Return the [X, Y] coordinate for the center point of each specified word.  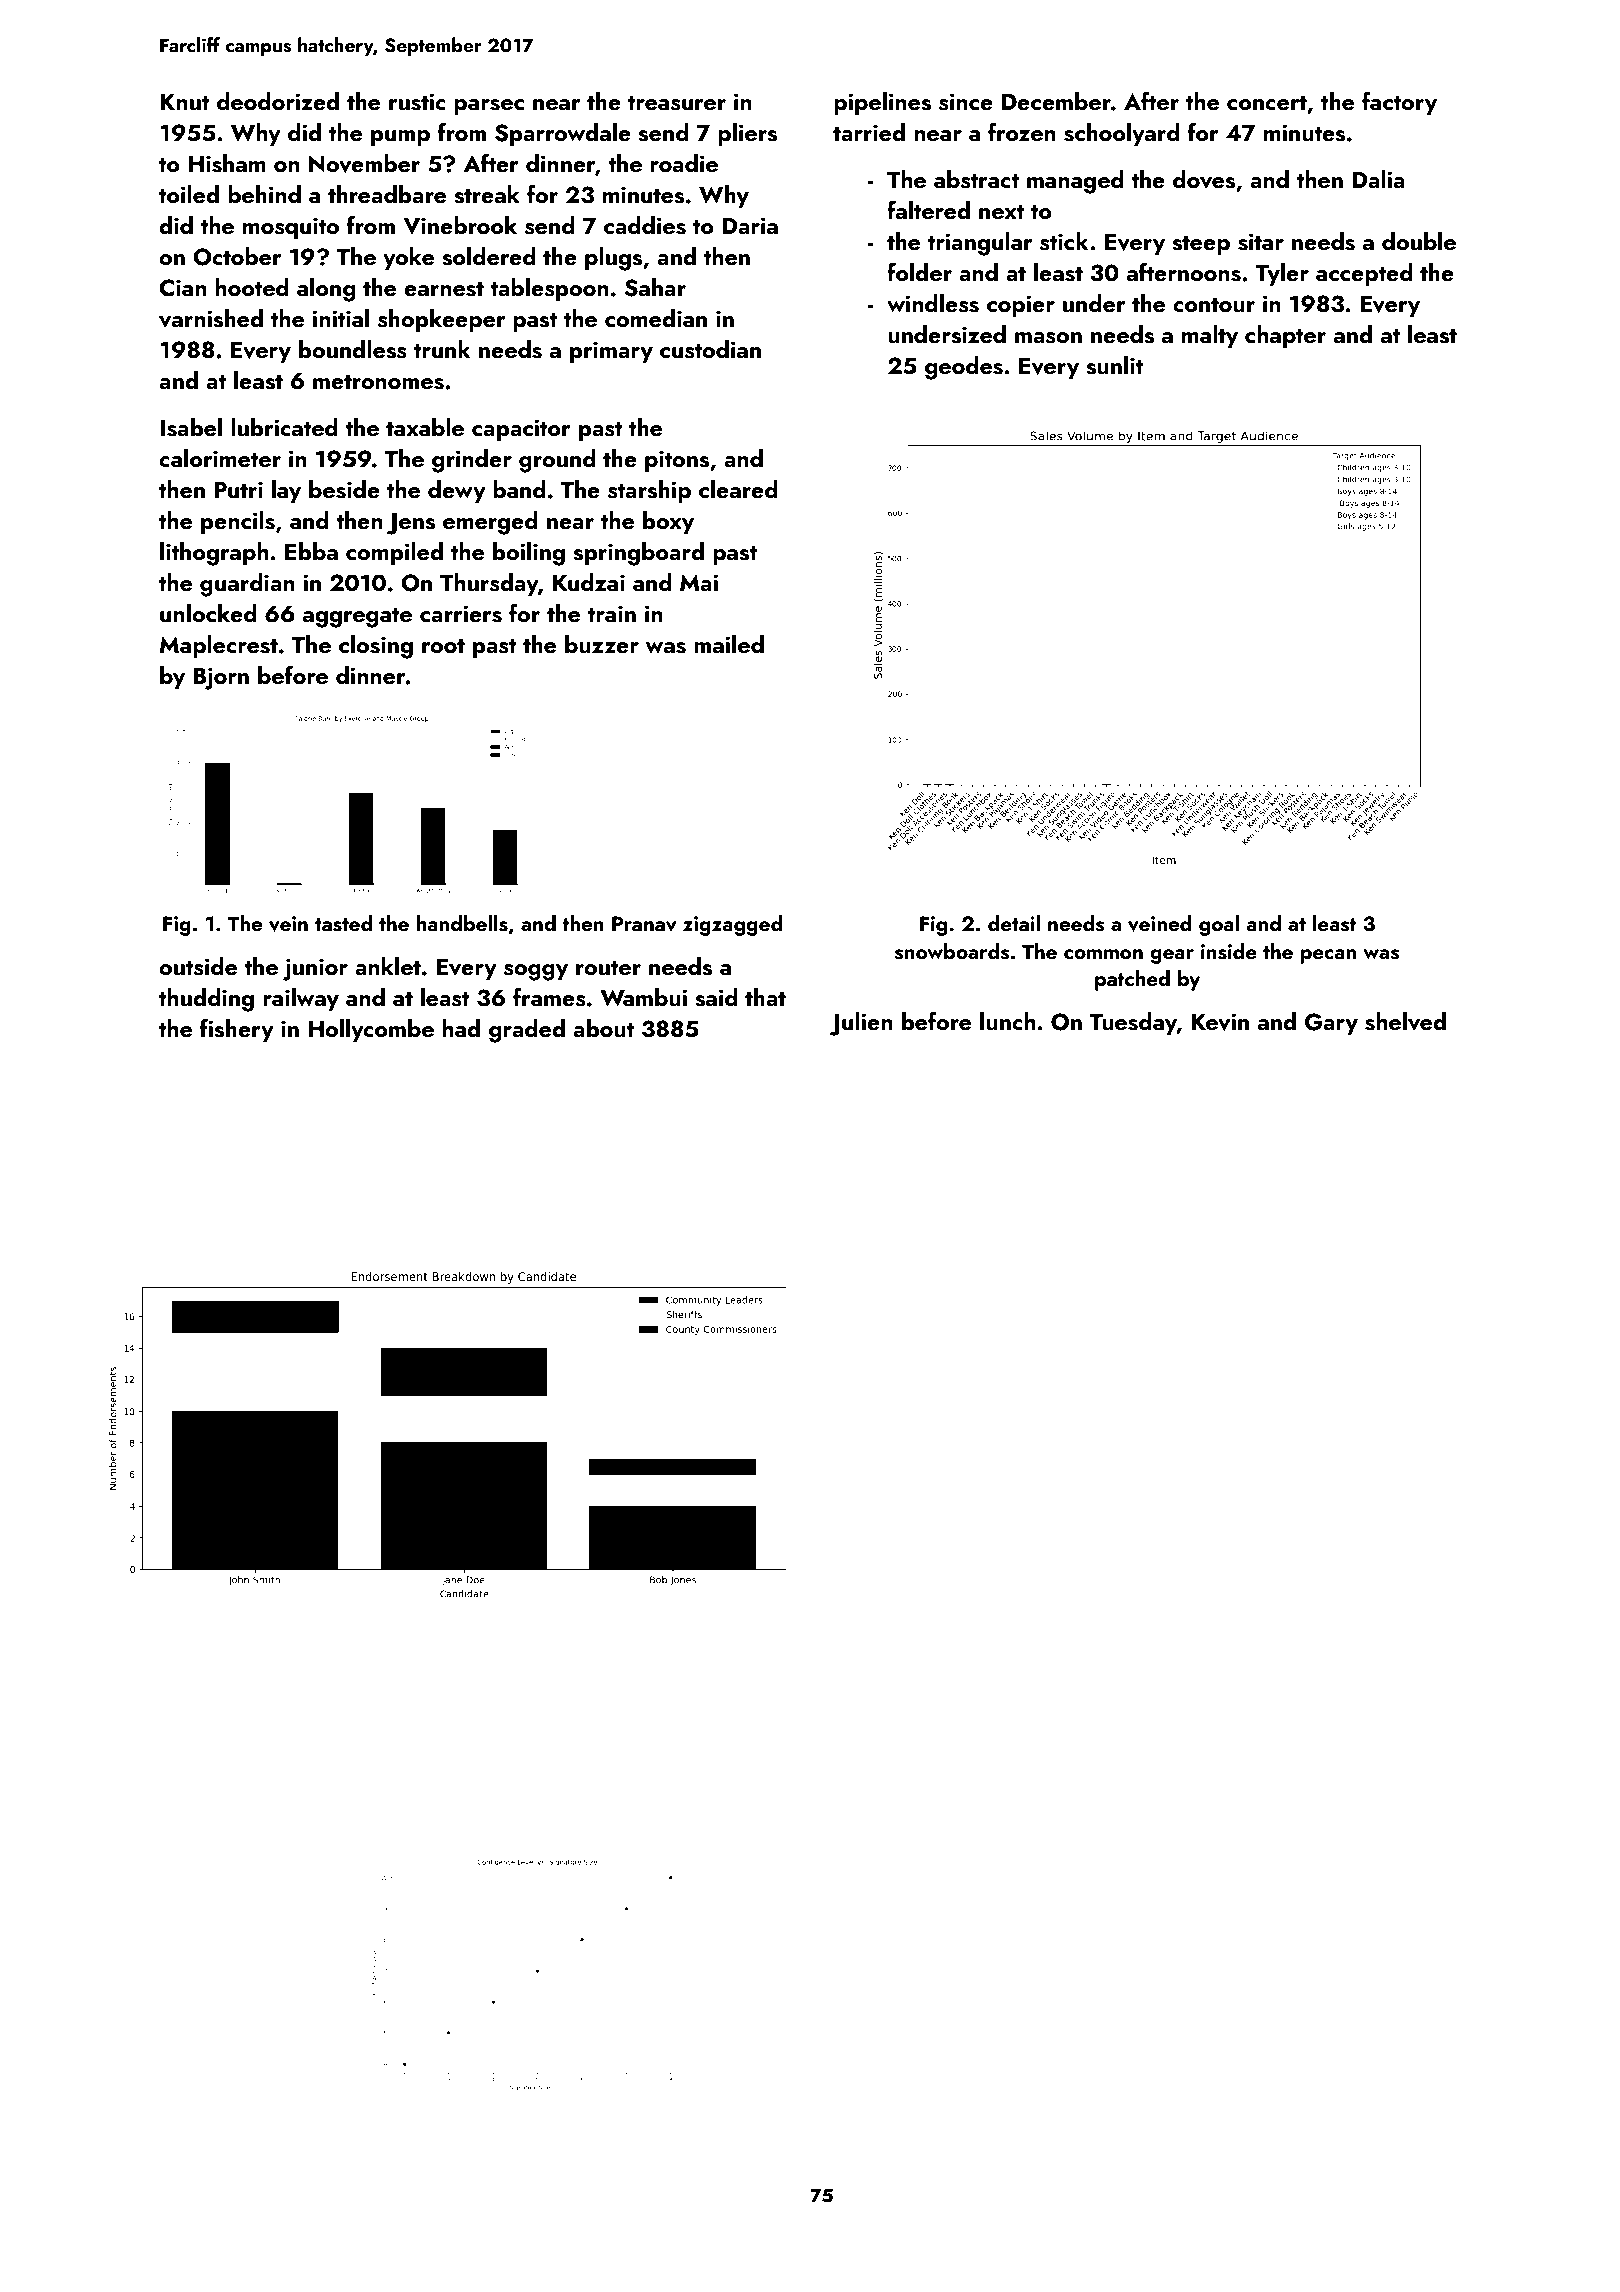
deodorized [278, 101]
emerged [490, 523]
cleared [738, 489]
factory [1399, 103]
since [966, 102]
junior [315, 969]
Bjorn [221, 678]
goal [1219, 925]
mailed [729, 644]
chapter [1285, 336]
